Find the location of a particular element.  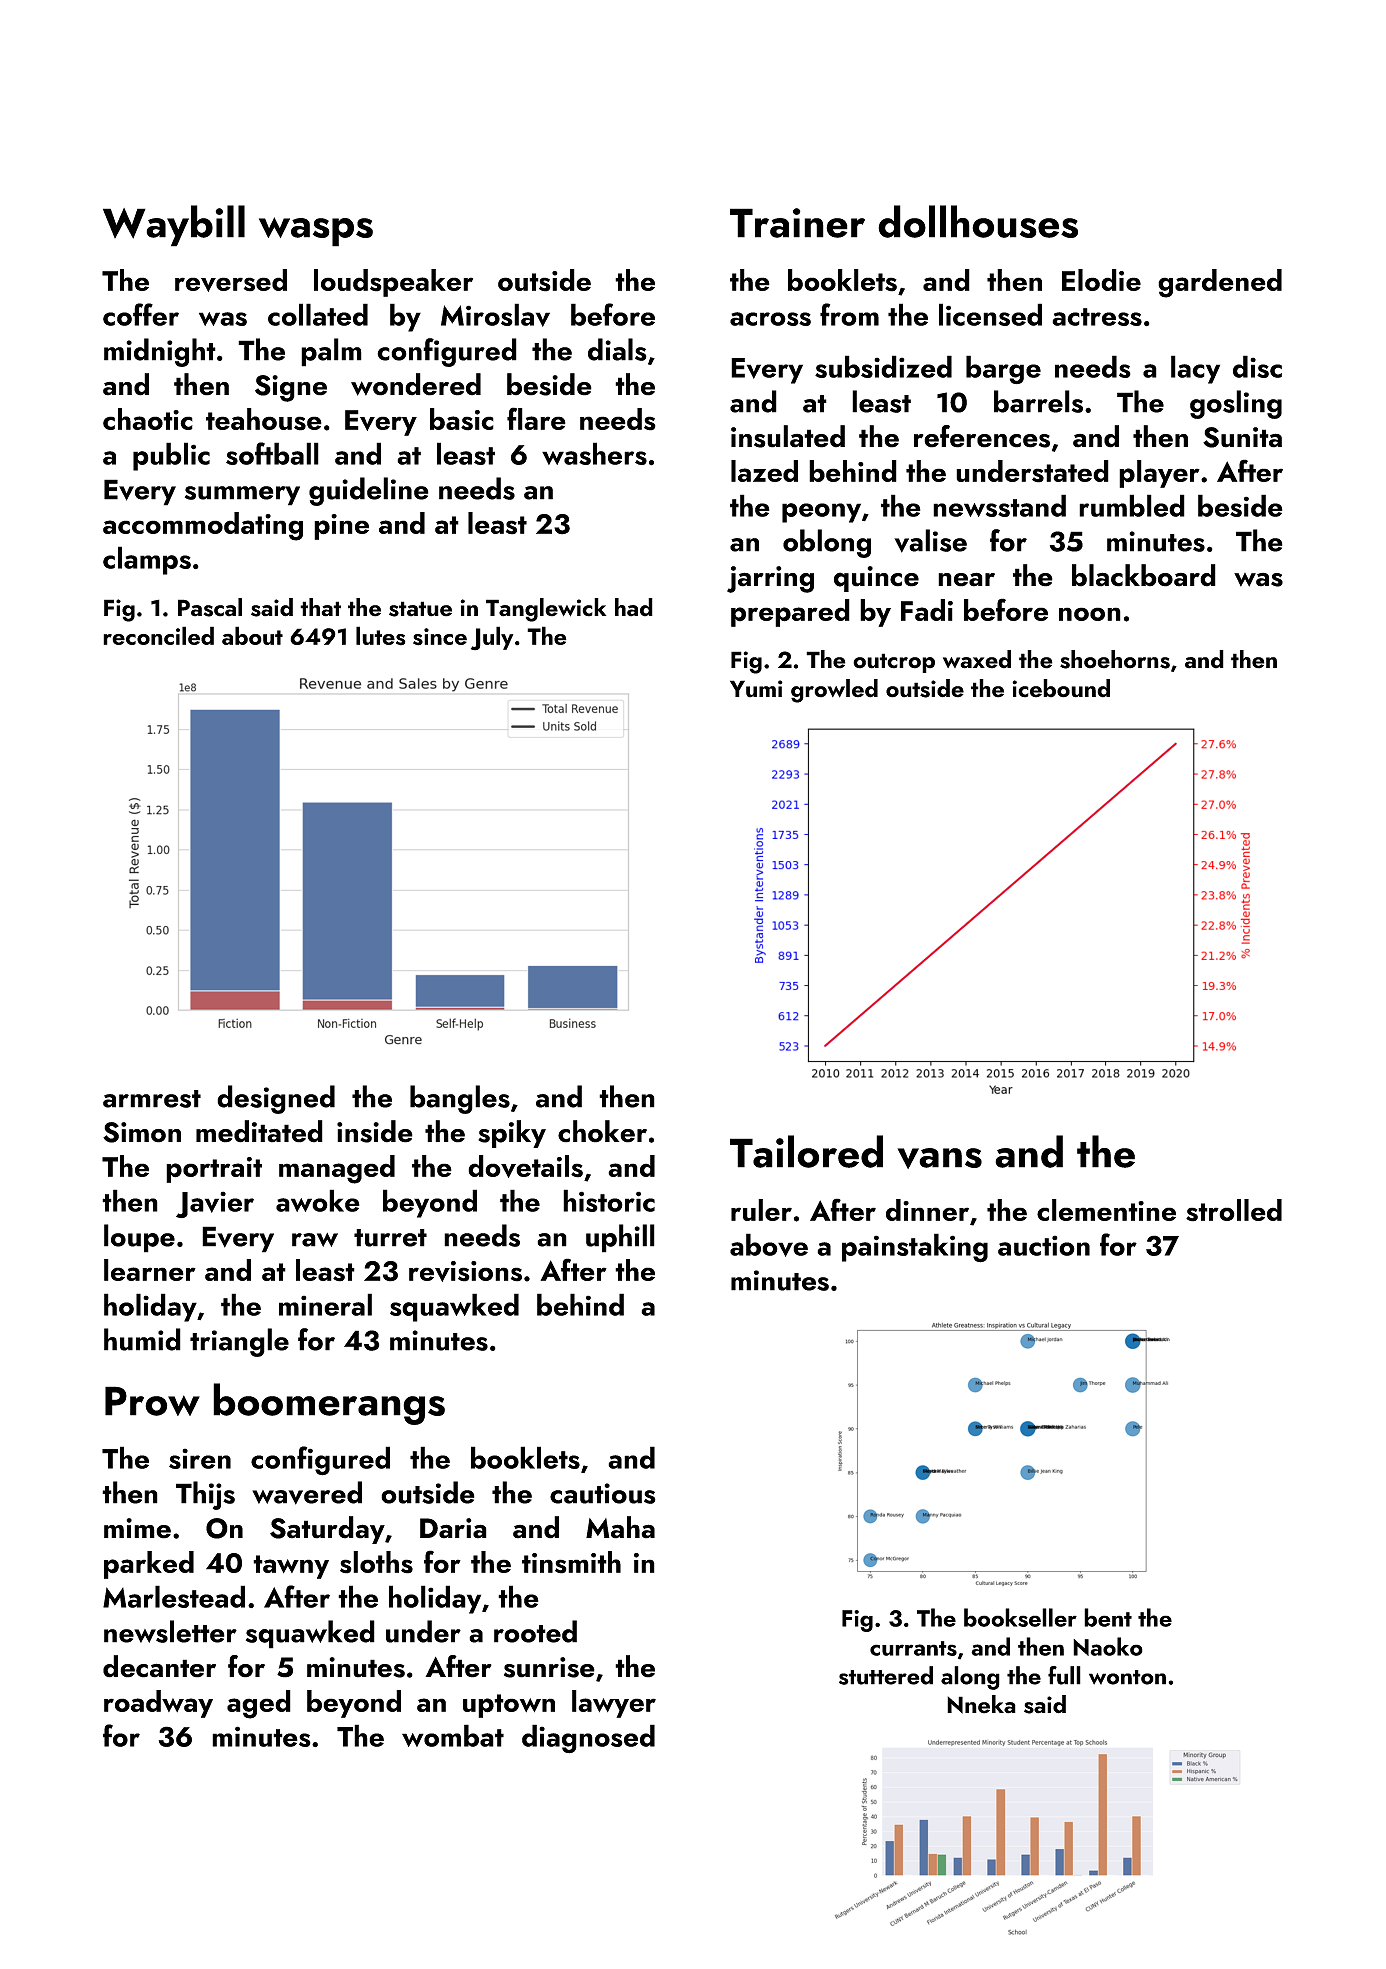

bent is located at coordinates (1108, 1617).
